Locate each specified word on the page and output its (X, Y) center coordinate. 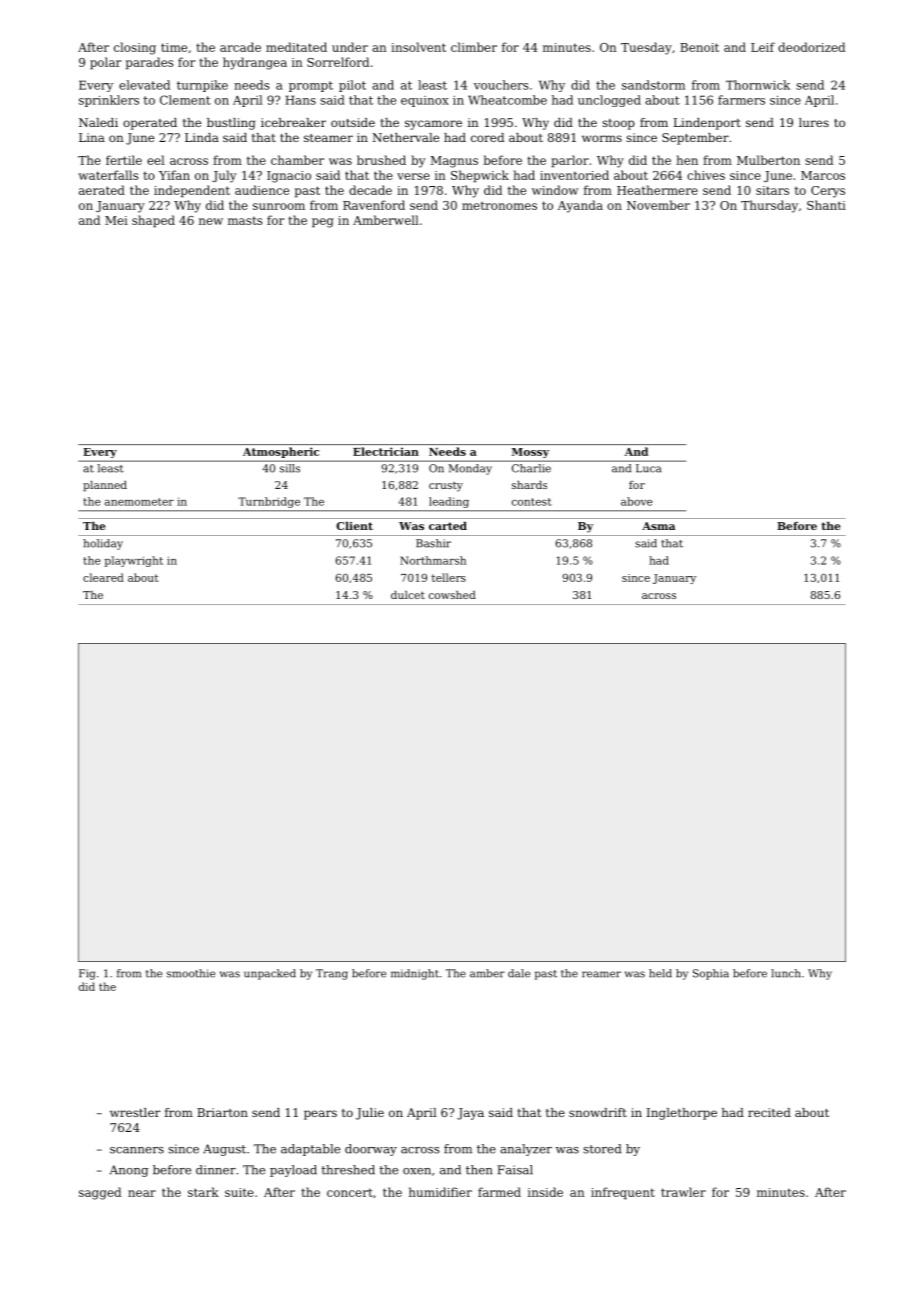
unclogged (609, 101)
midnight (415, 974)
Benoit (699, 47)
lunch (786, 973)
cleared (103, 577)
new (211, 221)
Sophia (711, 974)
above (636, 501)
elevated (144, 85)
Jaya (470, 1114)
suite (239, 1192)
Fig (87, 974)
